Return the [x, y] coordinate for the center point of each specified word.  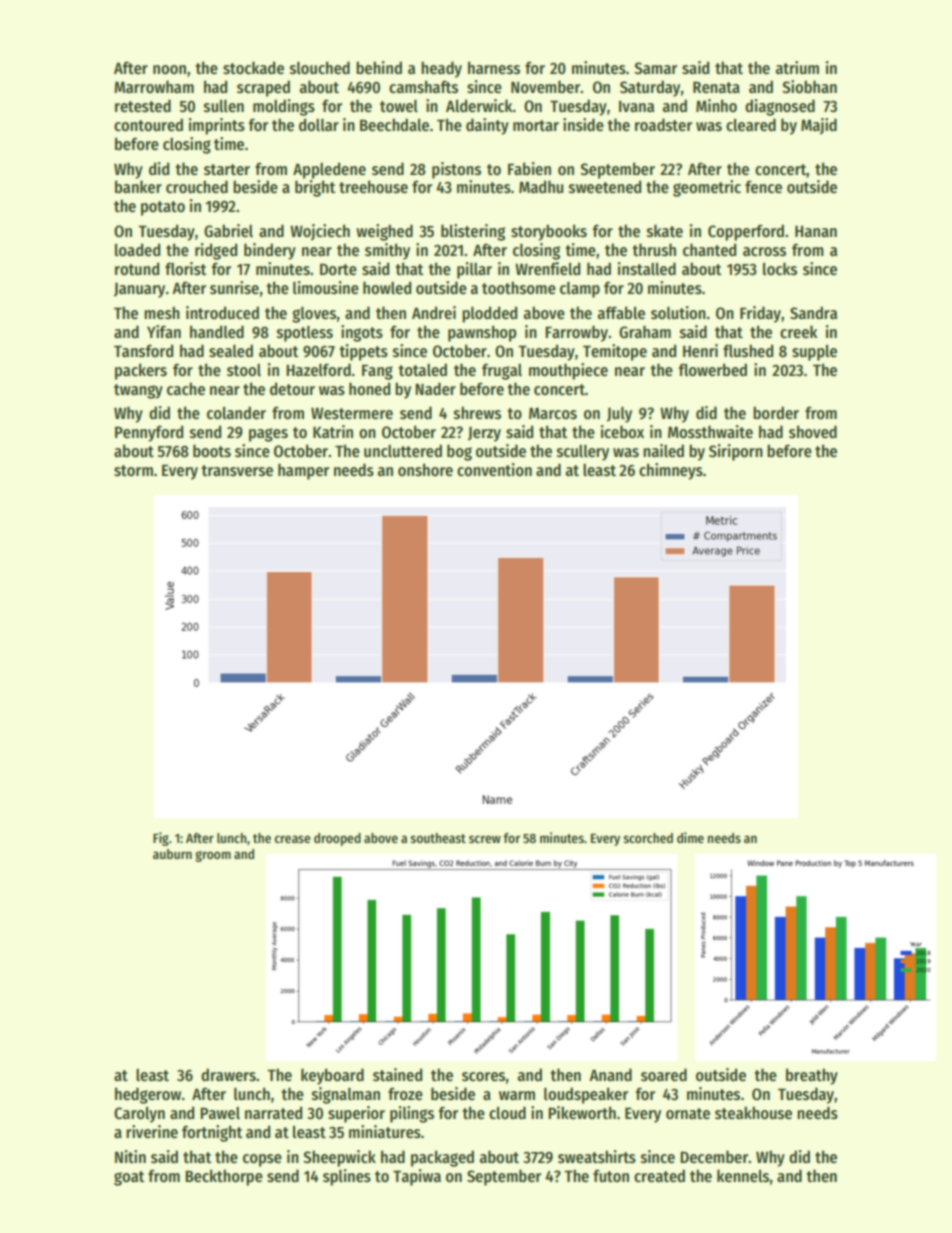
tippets [363, 352]
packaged [442, 1158]
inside [583, 124]
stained [397, 1074]
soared [664, 1074]
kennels [743, 1176]
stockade [253, 68]
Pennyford [149, 433]
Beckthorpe [224, 1177]
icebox [622, 431]
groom [213, 856]
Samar [655, 68]
